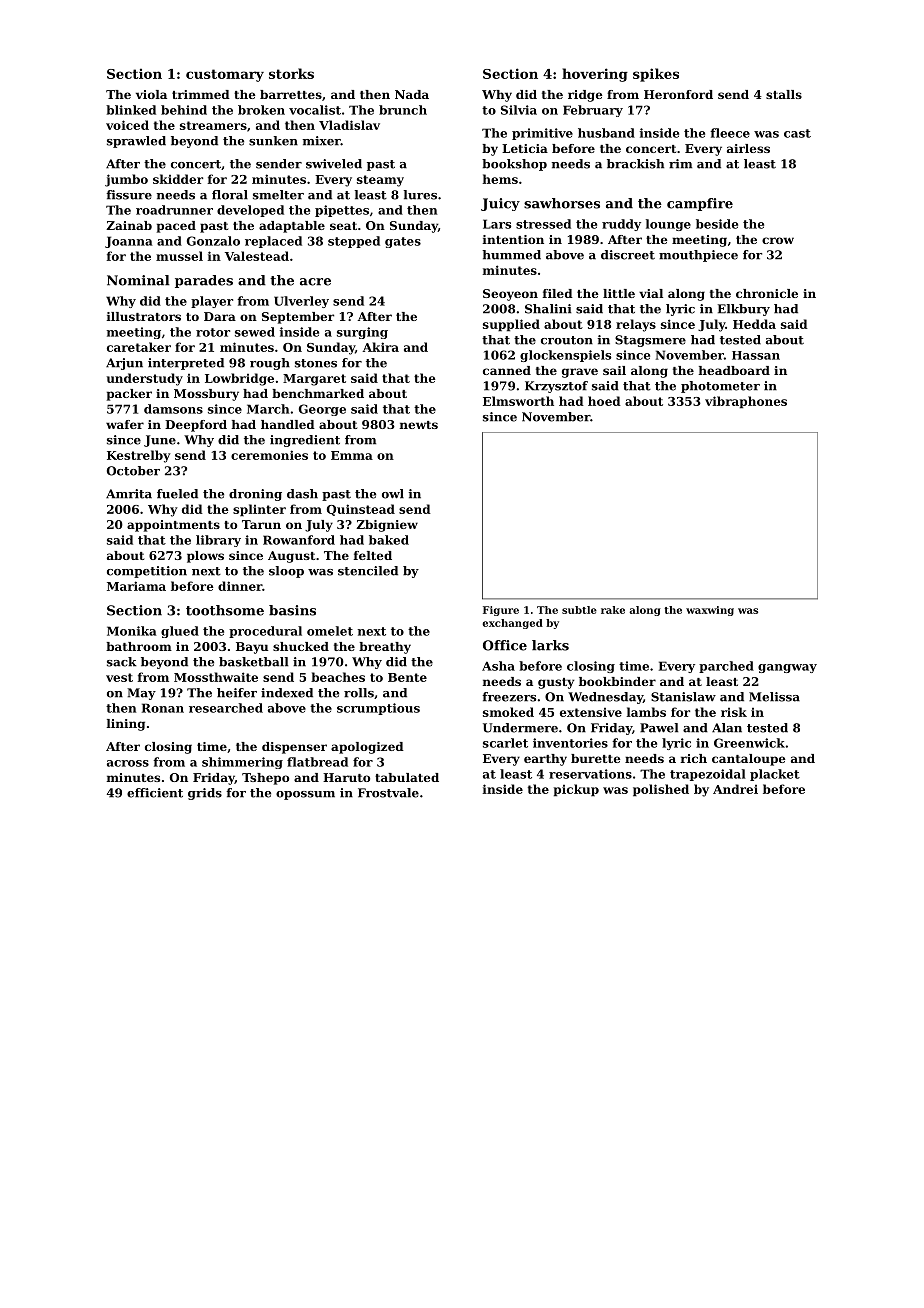 Image resolution: width=924 pixels, height=1308 pixels. I want to click on hoed, so click(604, 401).
